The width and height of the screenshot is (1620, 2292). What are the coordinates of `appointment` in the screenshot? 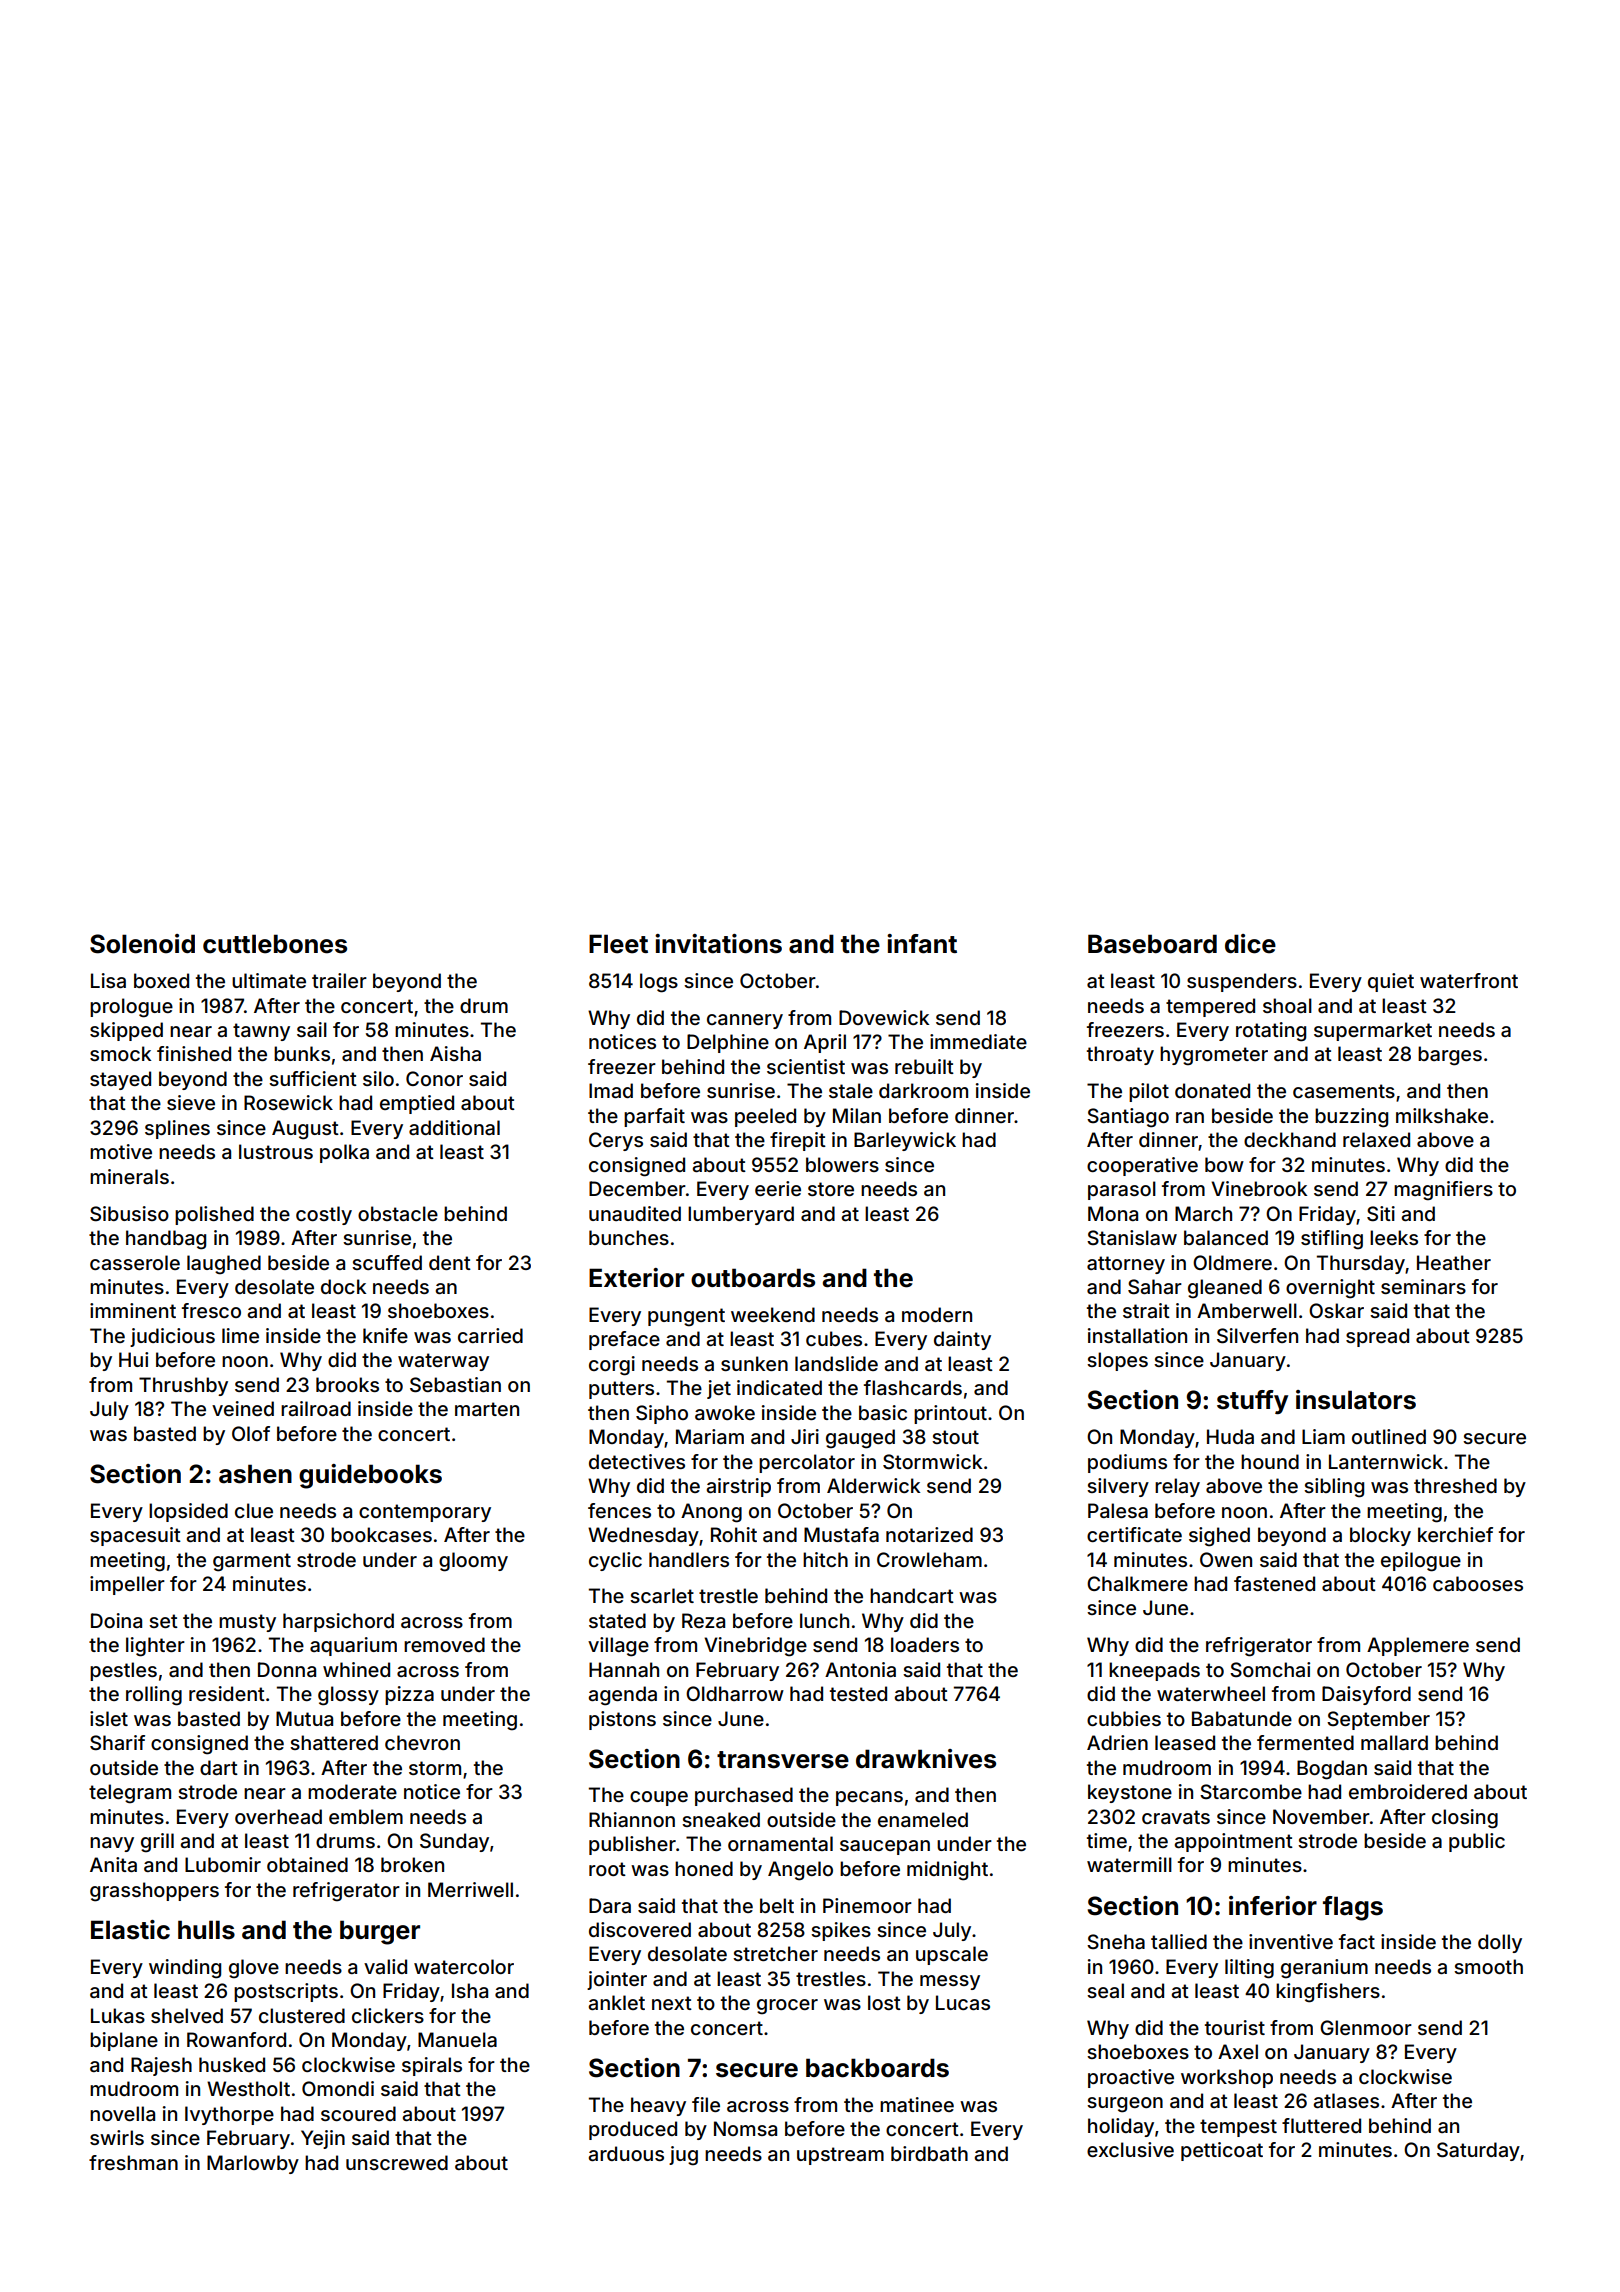 It's located at (1233, 1842).
